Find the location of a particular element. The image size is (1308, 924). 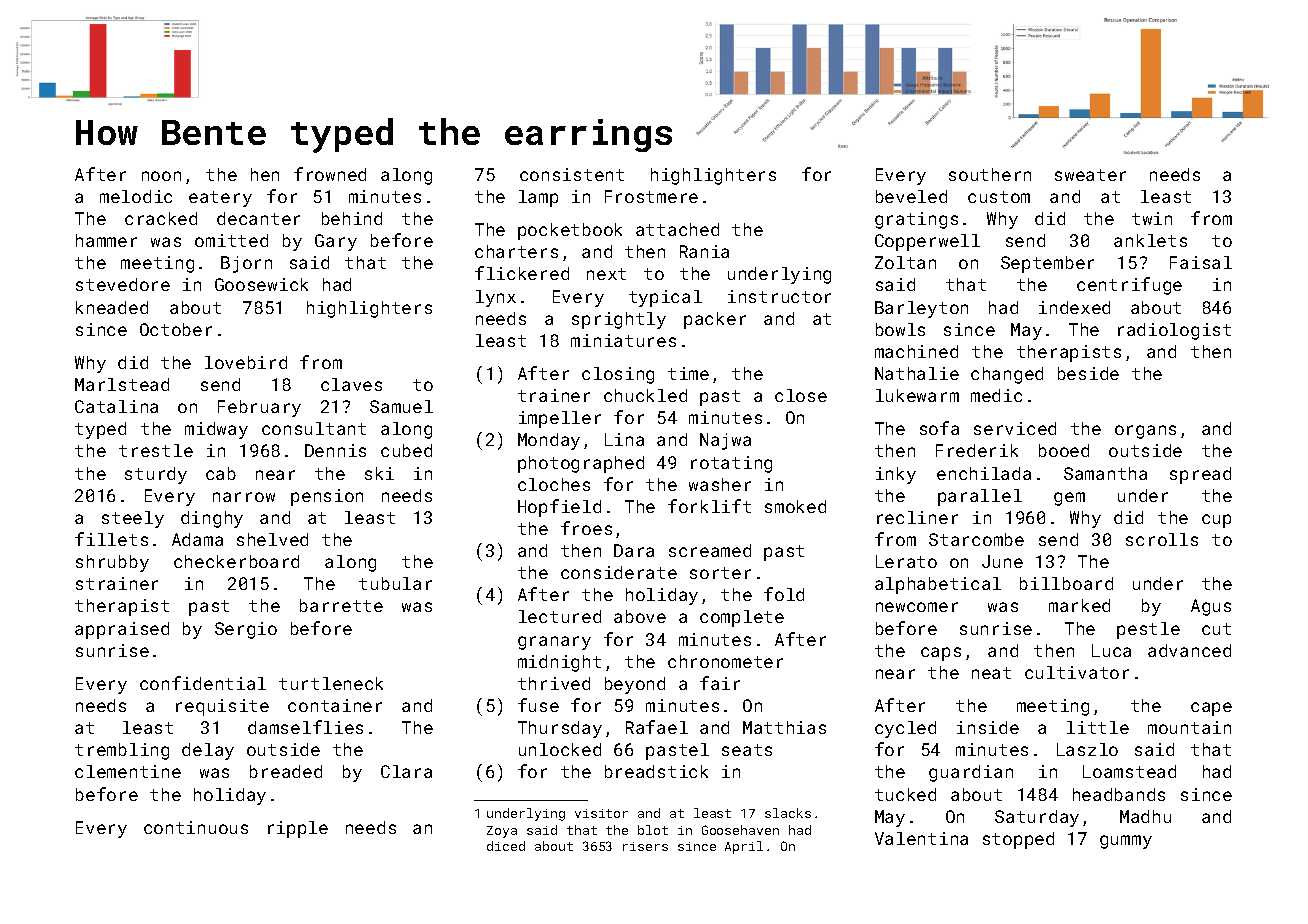

diced is located at coordinates (506, 846).
